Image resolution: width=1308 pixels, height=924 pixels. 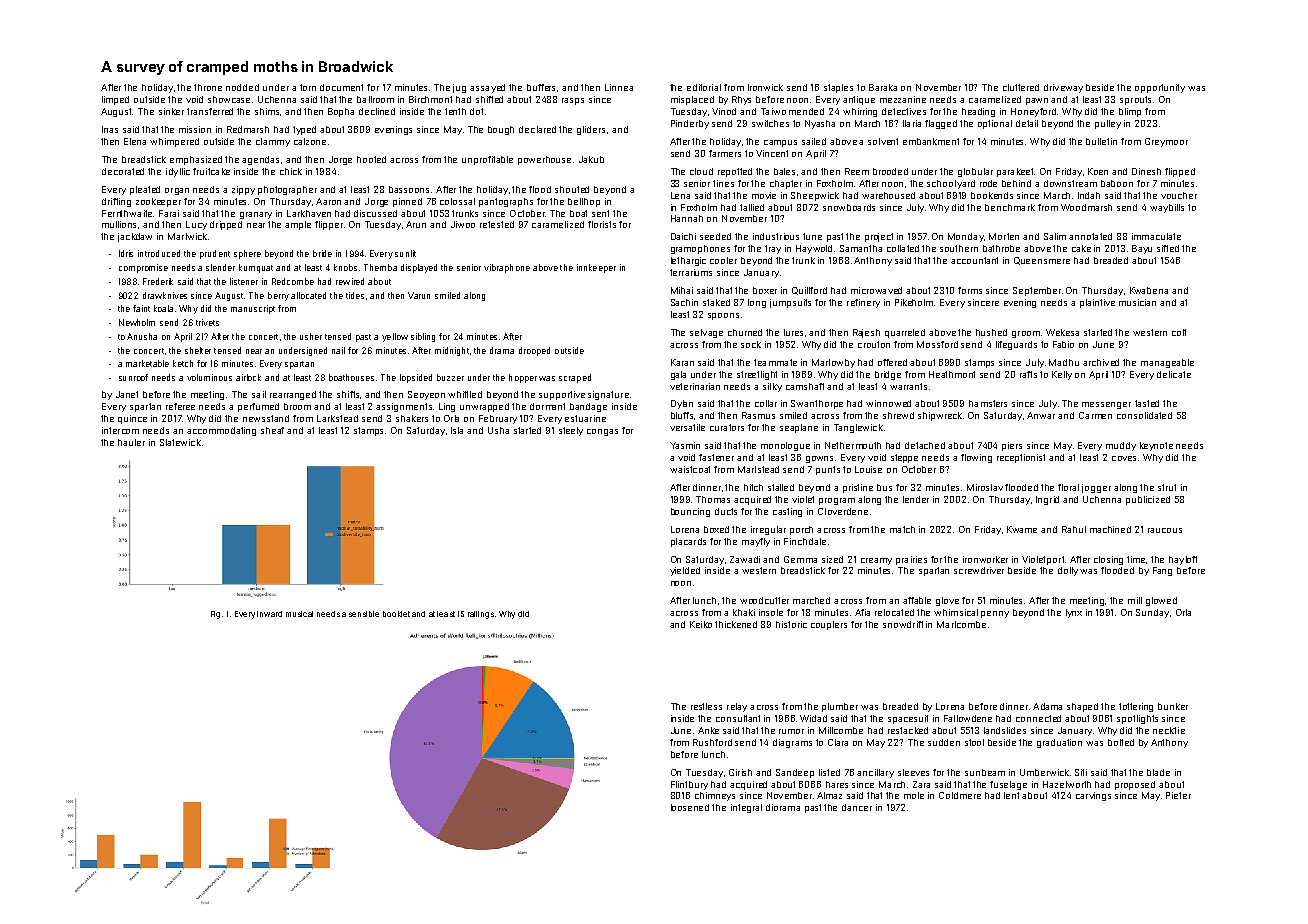 What do you see at coordinates (1021, 87) in the screenshot?
I see `cluttered` at bounding box center [1021, 87].
